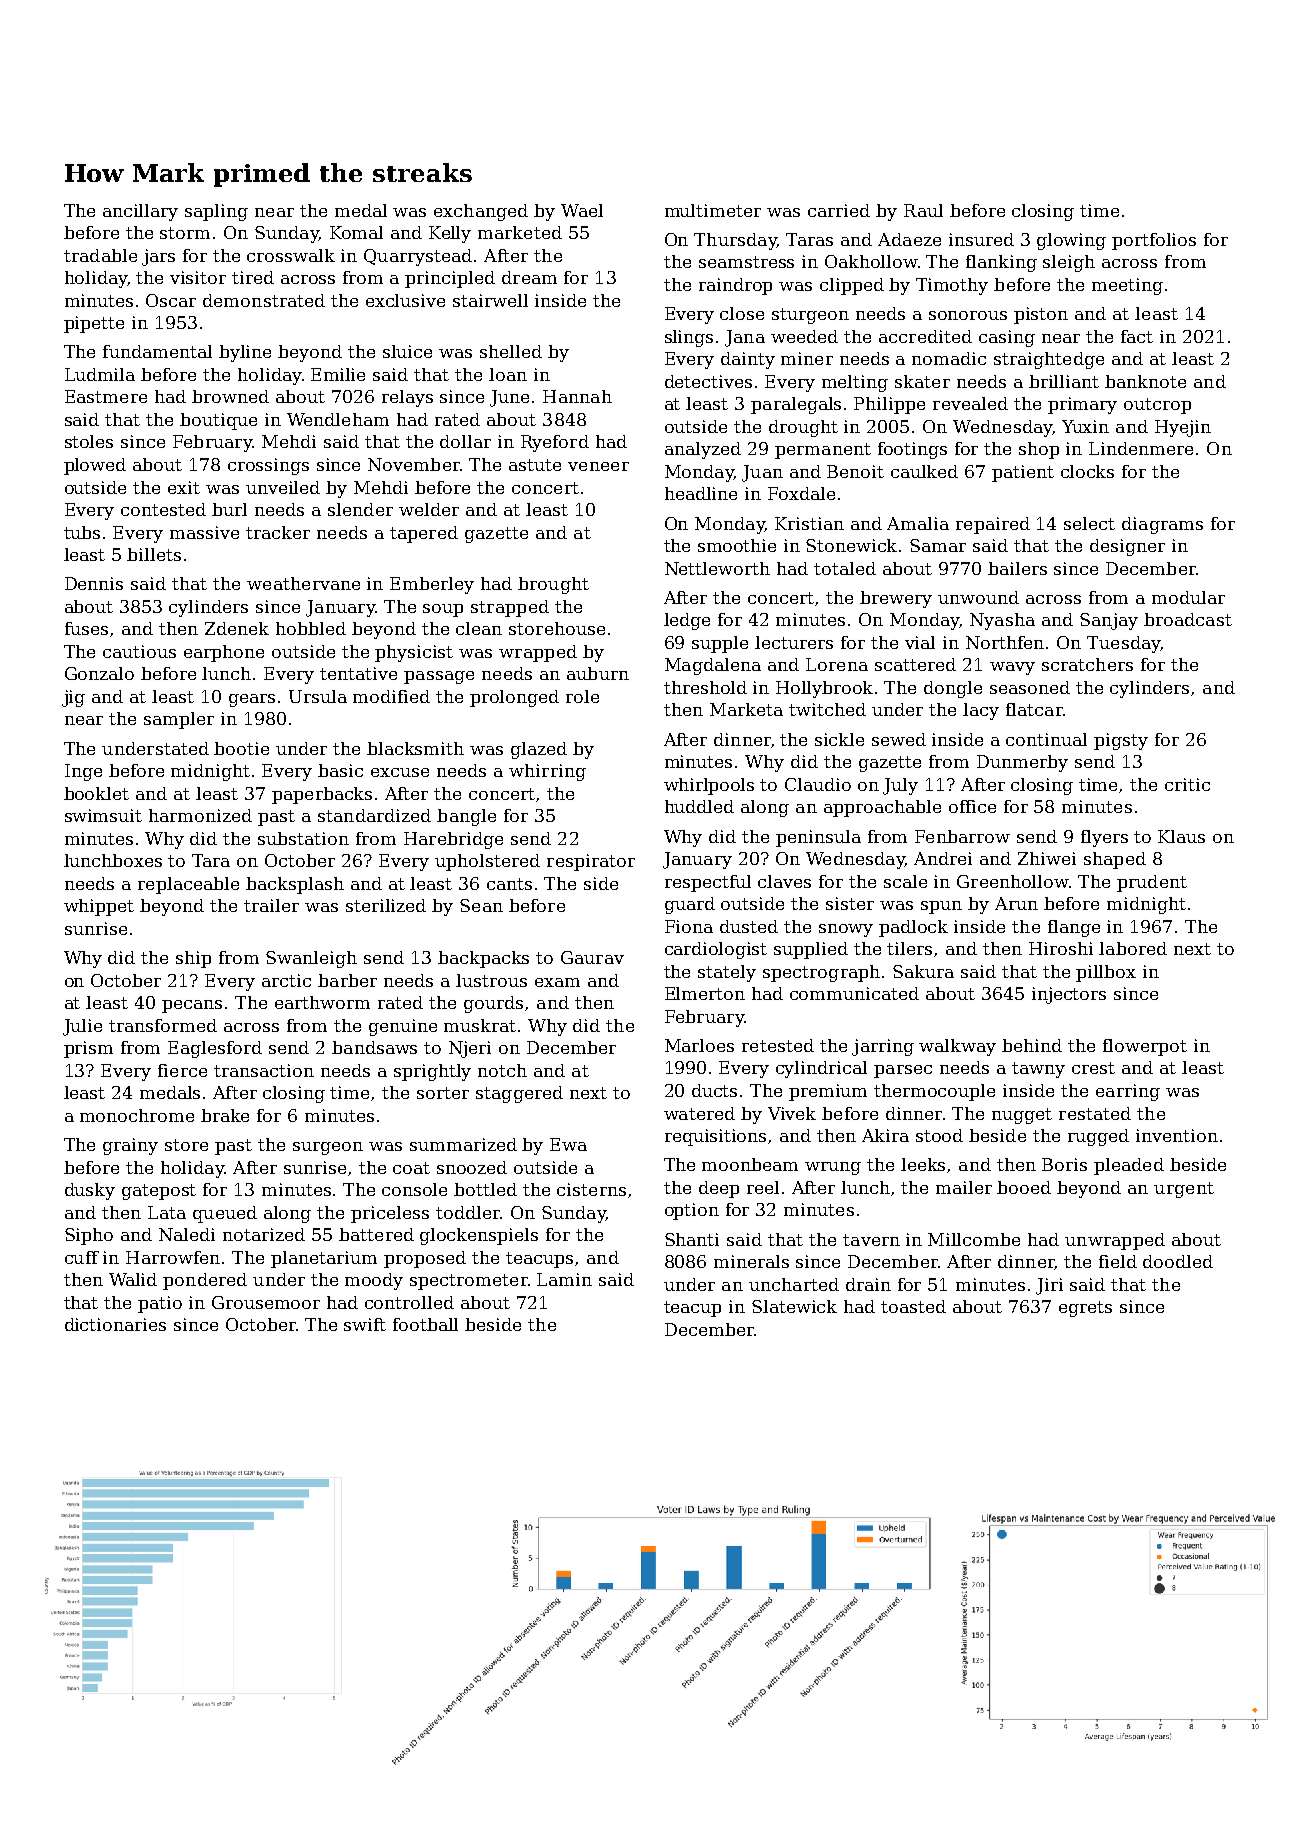 The height and width of the screenshot is (1837, 1299). Describe the element at coordinates (179, 720) in the screenshot. I see `sampler` at that location.
